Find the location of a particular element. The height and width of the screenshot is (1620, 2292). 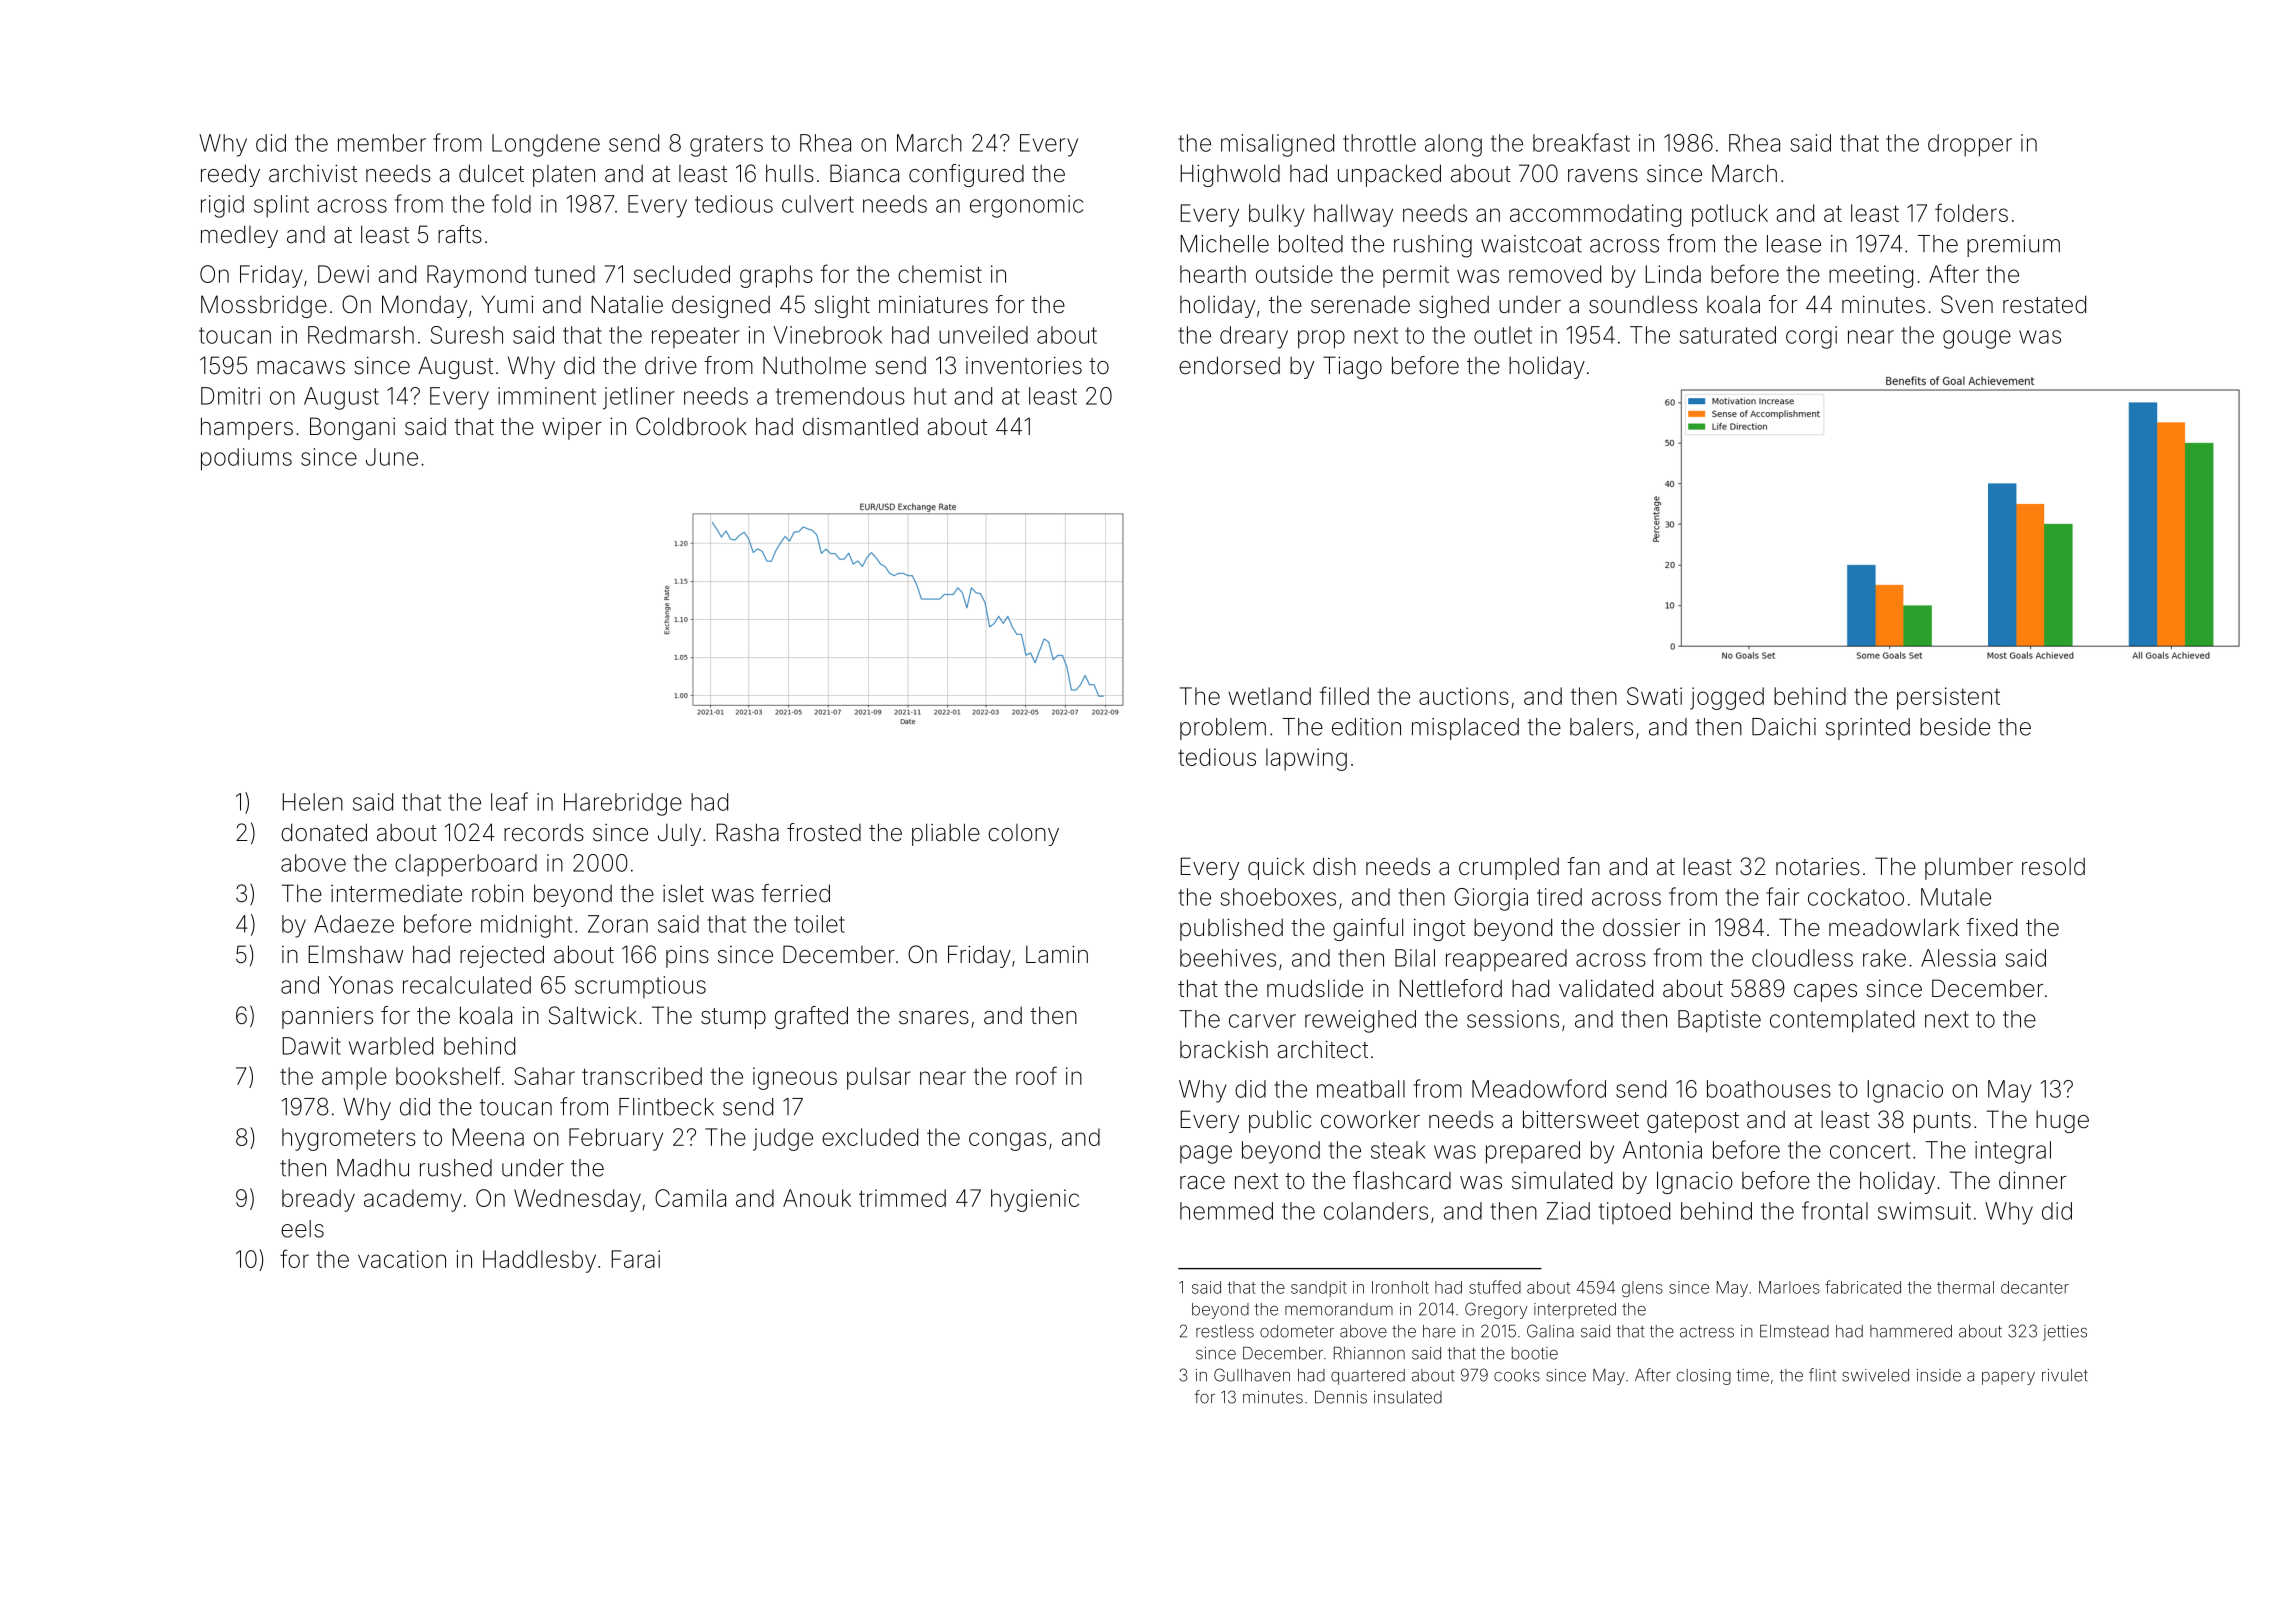

beside is located at coordinates (1955, 727).
